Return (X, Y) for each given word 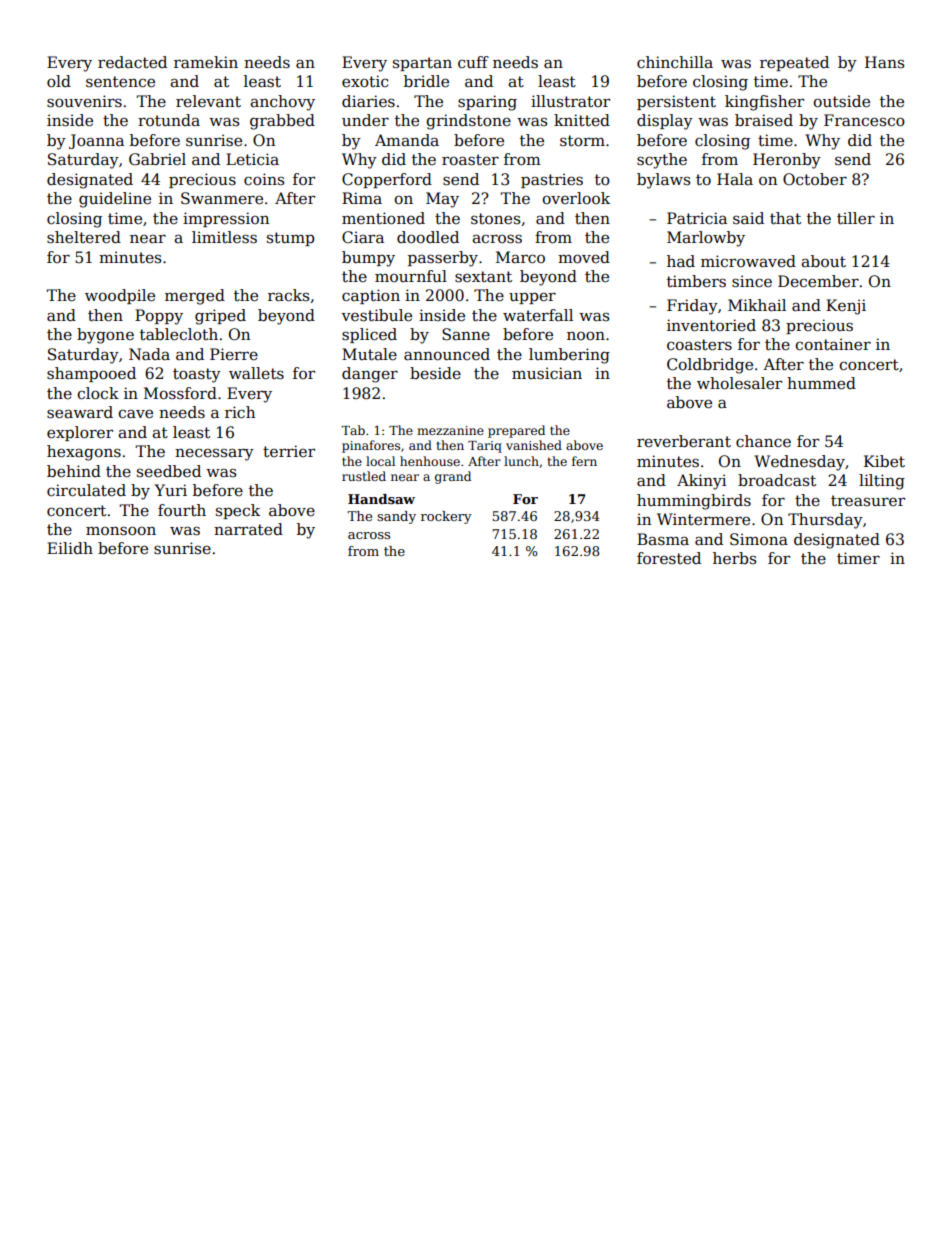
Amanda (407, 140)
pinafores (371, 446)
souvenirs (84, 101)
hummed (821, 383)
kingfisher (764, 103)
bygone (105, 336)
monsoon (121, 530)
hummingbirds (694, 502)
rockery (446, 517)
